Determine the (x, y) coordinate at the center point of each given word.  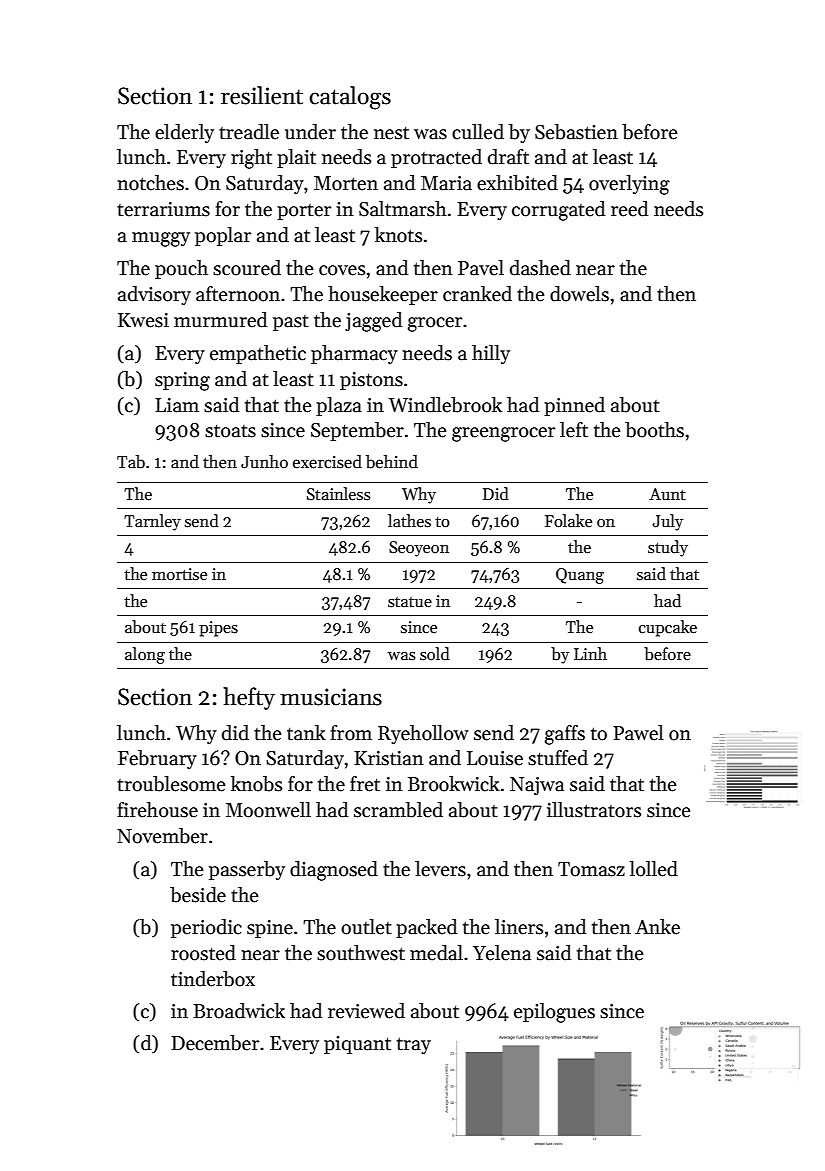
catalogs (350, 98)
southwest (361, 953)
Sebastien (576, 132)
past (291, 323)
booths (654, 430)
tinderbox (213, 979)
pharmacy (354, 354)
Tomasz (591, 869)
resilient (262, 95)
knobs (256, 784)
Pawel (638, 733)
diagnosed (334, 871)
